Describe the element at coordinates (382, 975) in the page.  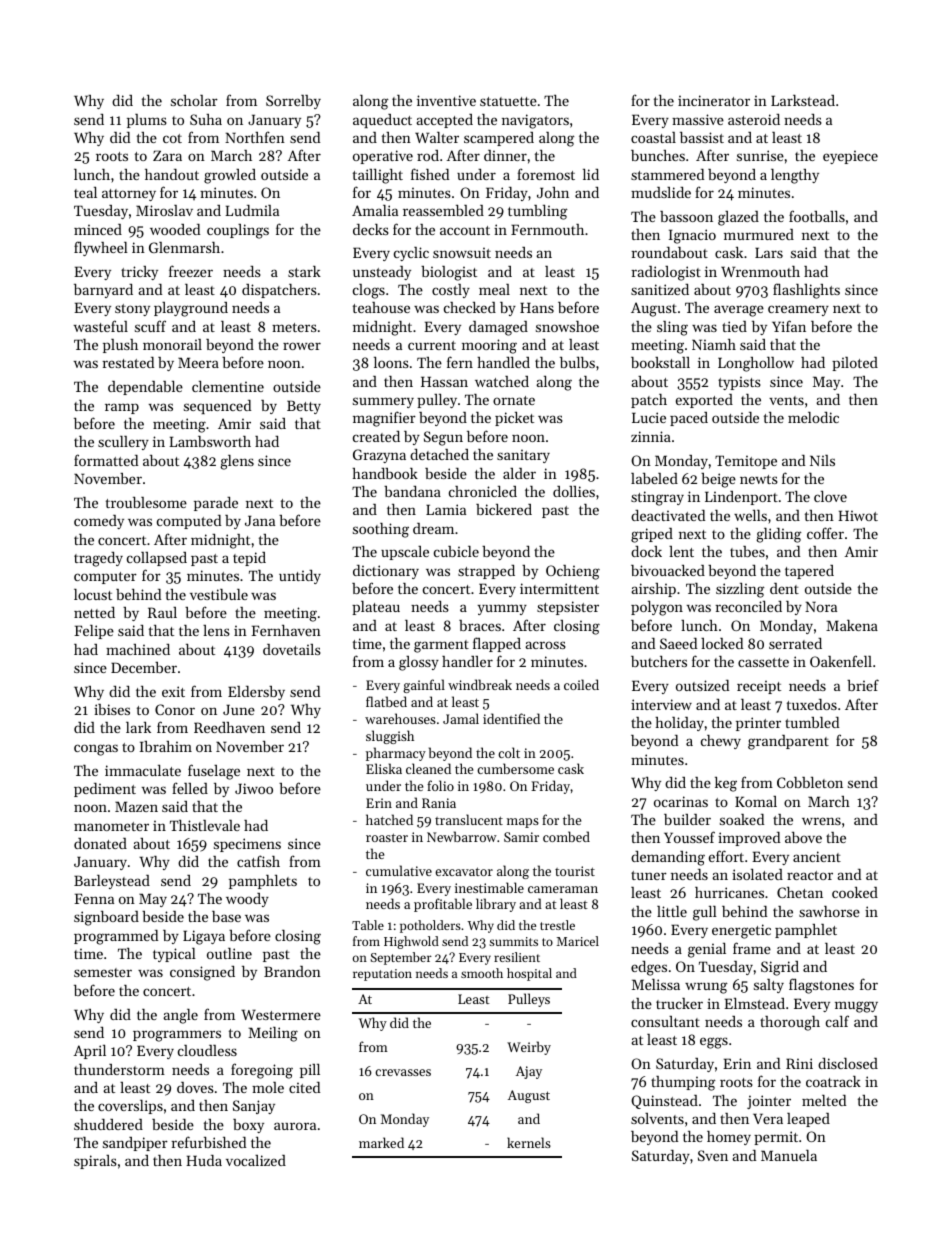
I see `reputation` at that location.
